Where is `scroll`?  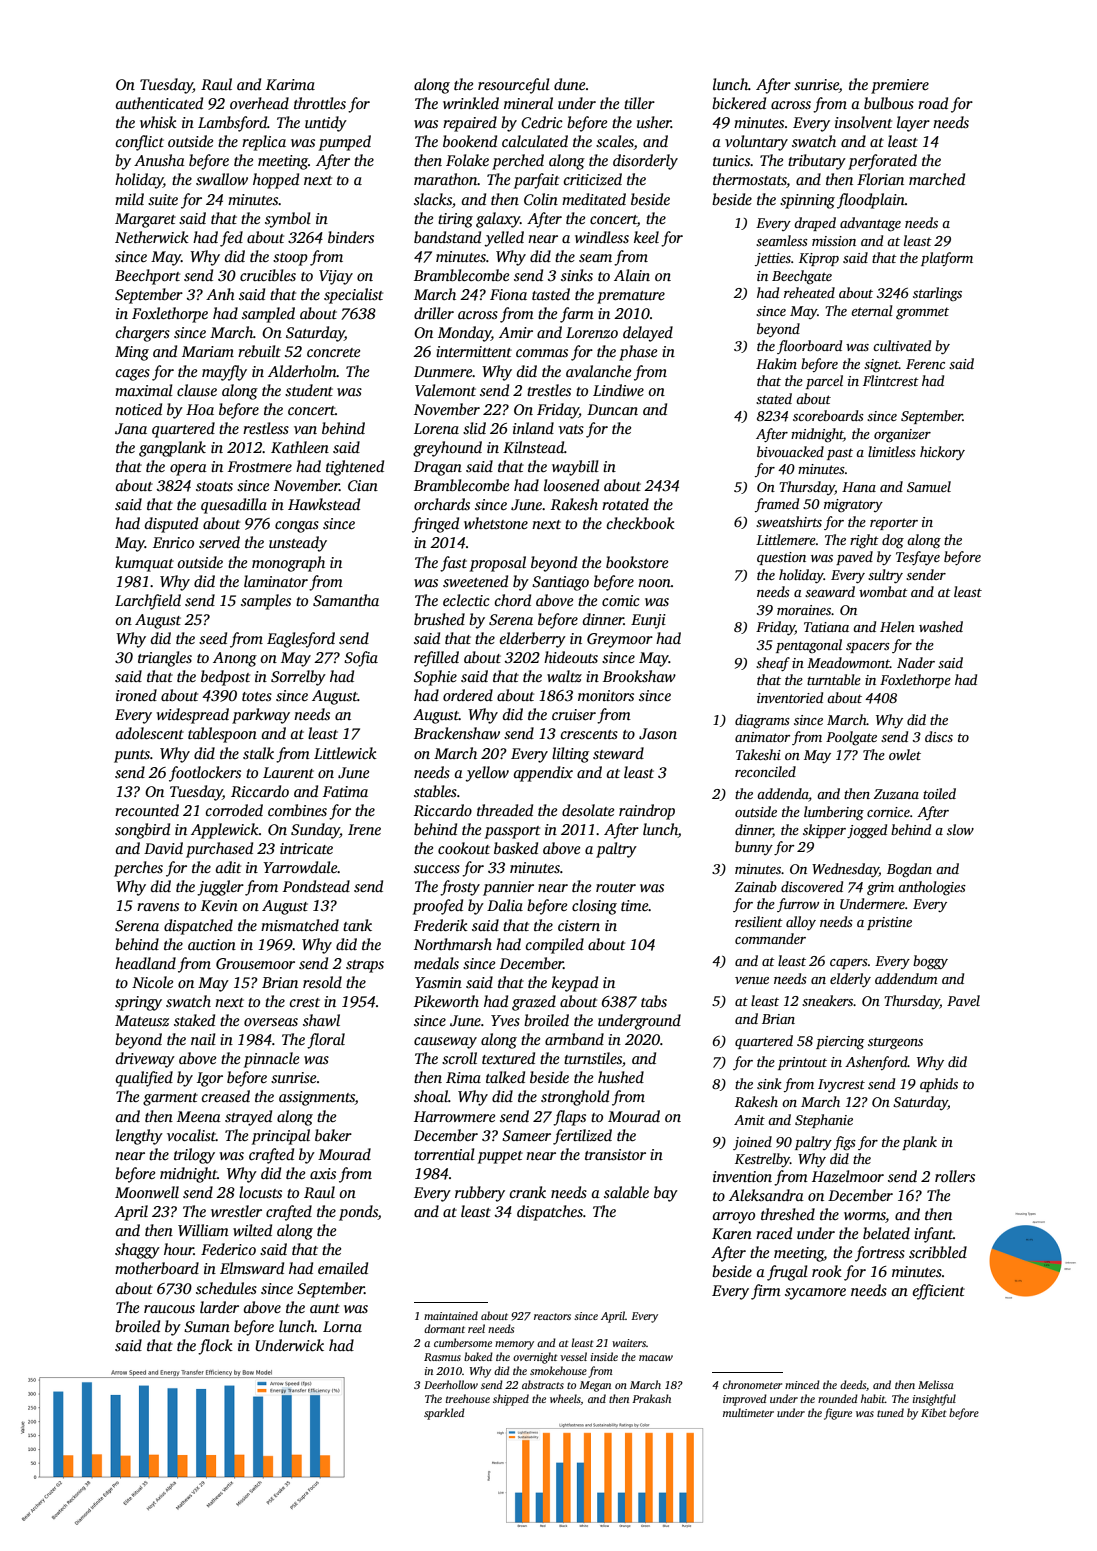
scroll is located at coordinates (459, 1058).
